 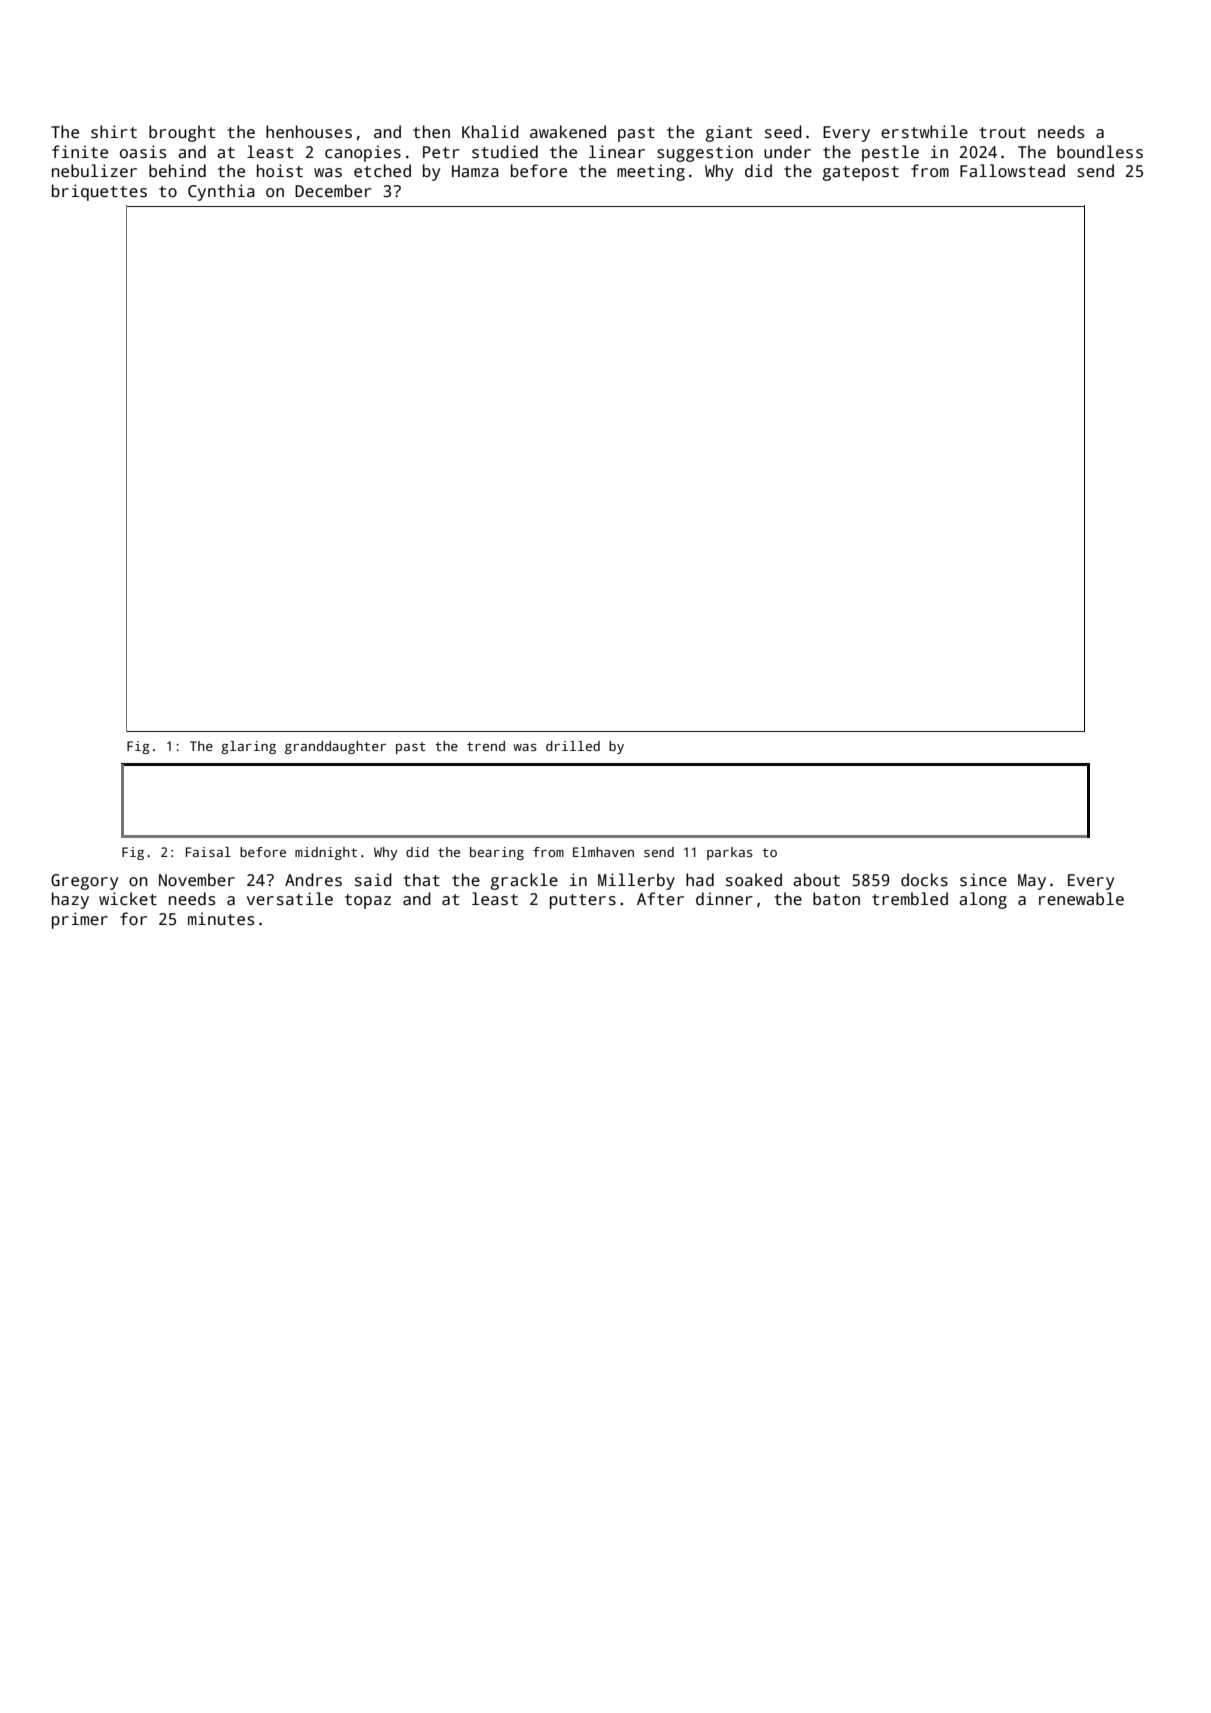 What do you see at coordinates (309, 132) in the screenshot?
I see `henhouses` at bounding box center [309, 132].
